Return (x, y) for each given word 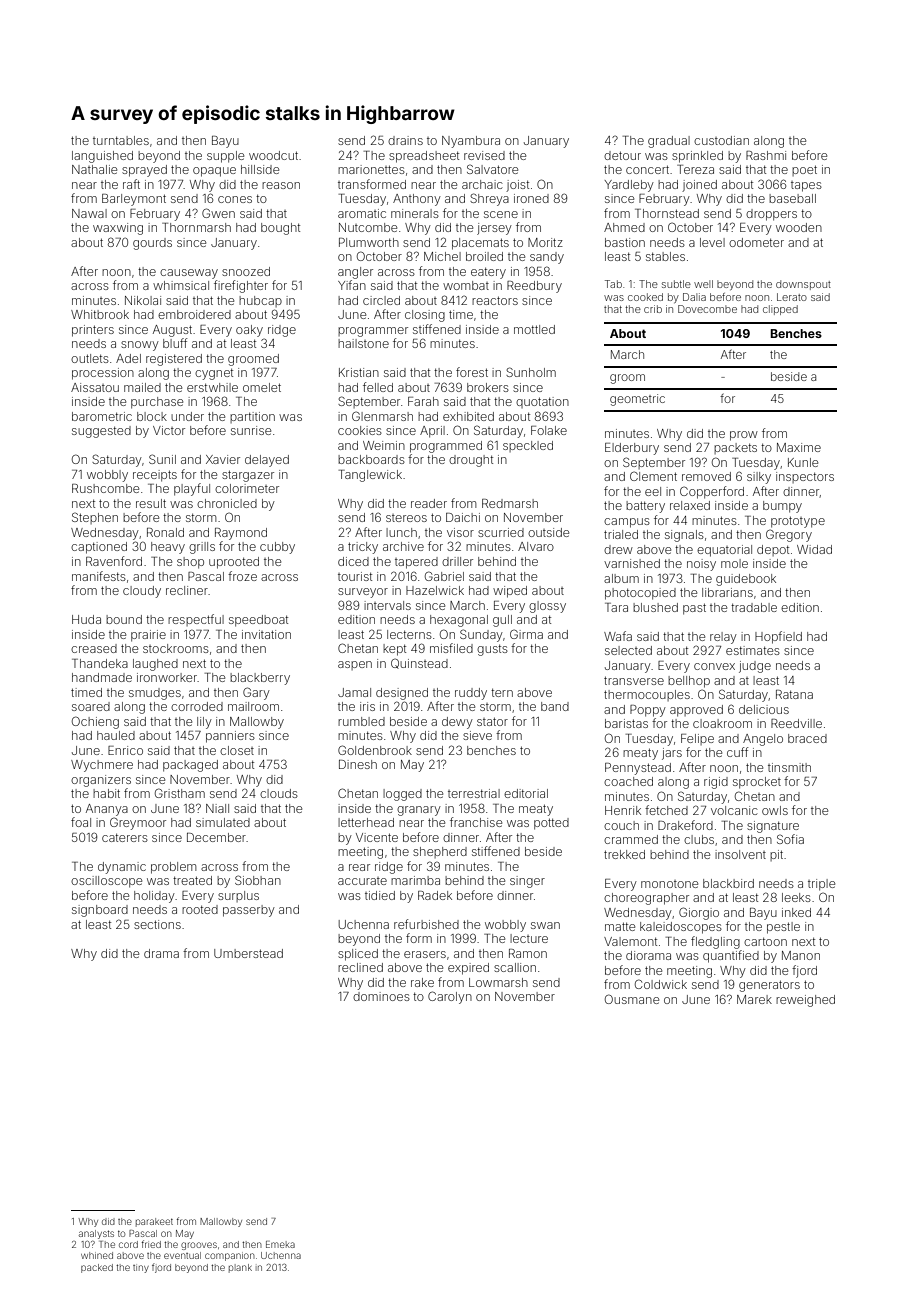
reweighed (805, 1001)
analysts (96, 1234)
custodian (721, 140)
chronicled (227, 503)
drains (405, 140)
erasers (425, 954)
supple (225, 157)
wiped (510, 592)
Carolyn (450, 997)
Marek (754, 999)
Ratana (794, 694)
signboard (100, 911)
